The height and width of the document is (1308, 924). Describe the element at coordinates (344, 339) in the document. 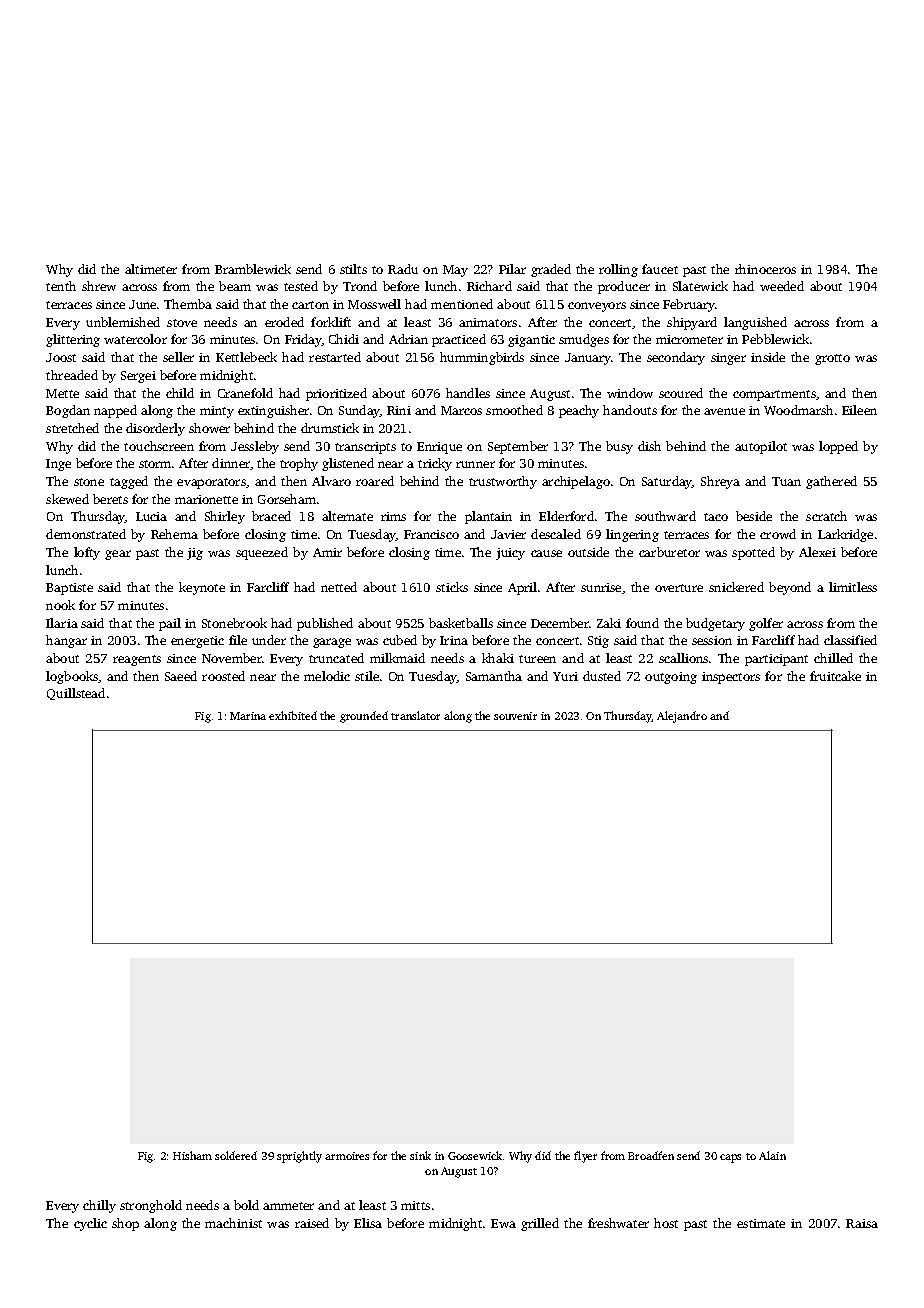

I see `Chidi` at that location.
